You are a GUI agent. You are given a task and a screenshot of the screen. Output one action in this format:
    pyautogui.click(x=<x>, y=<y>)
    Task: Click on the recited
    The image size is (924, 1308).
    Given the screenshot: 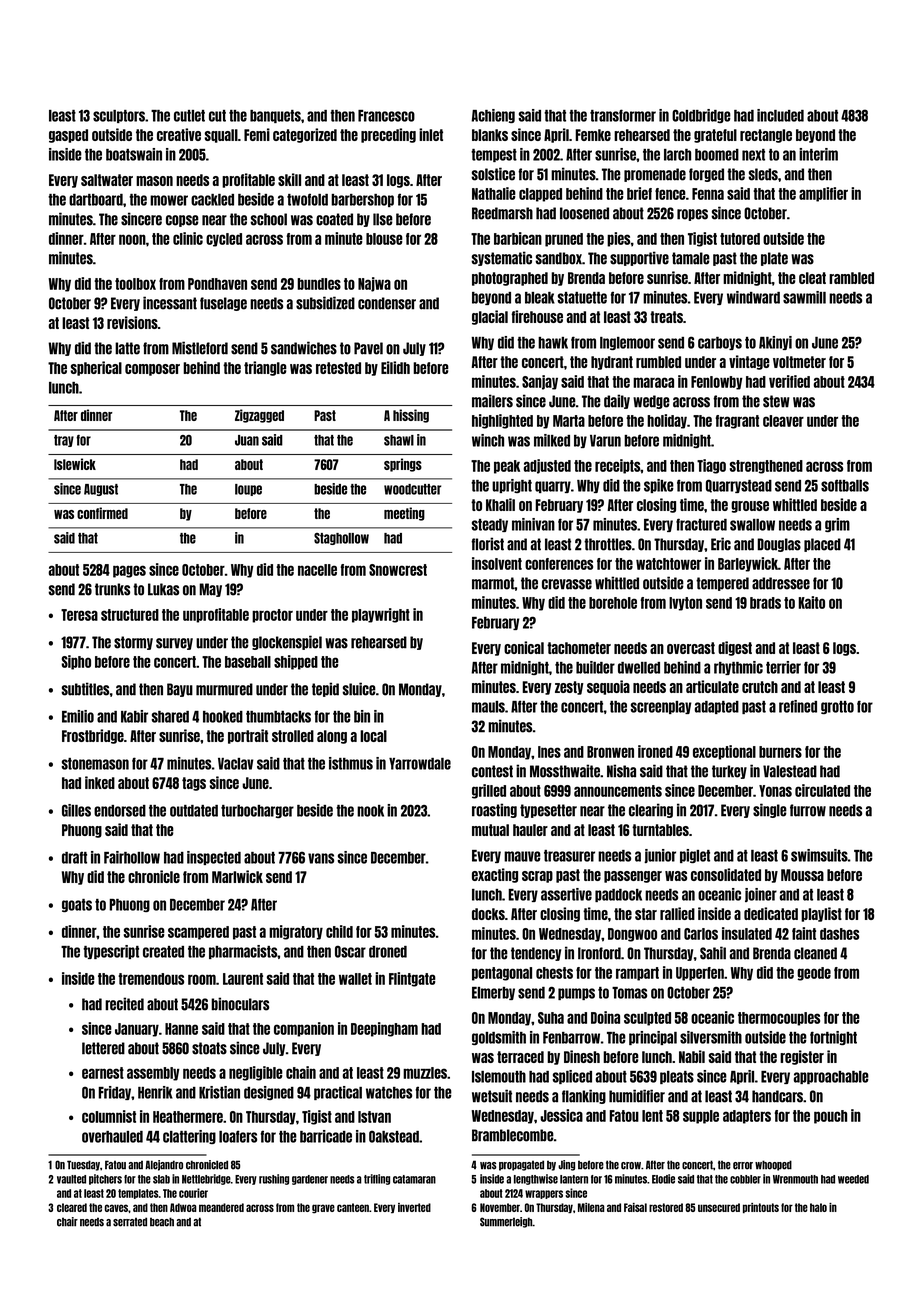 What is the action you would take?
    pyautogui.click(x=124, y=1004)
